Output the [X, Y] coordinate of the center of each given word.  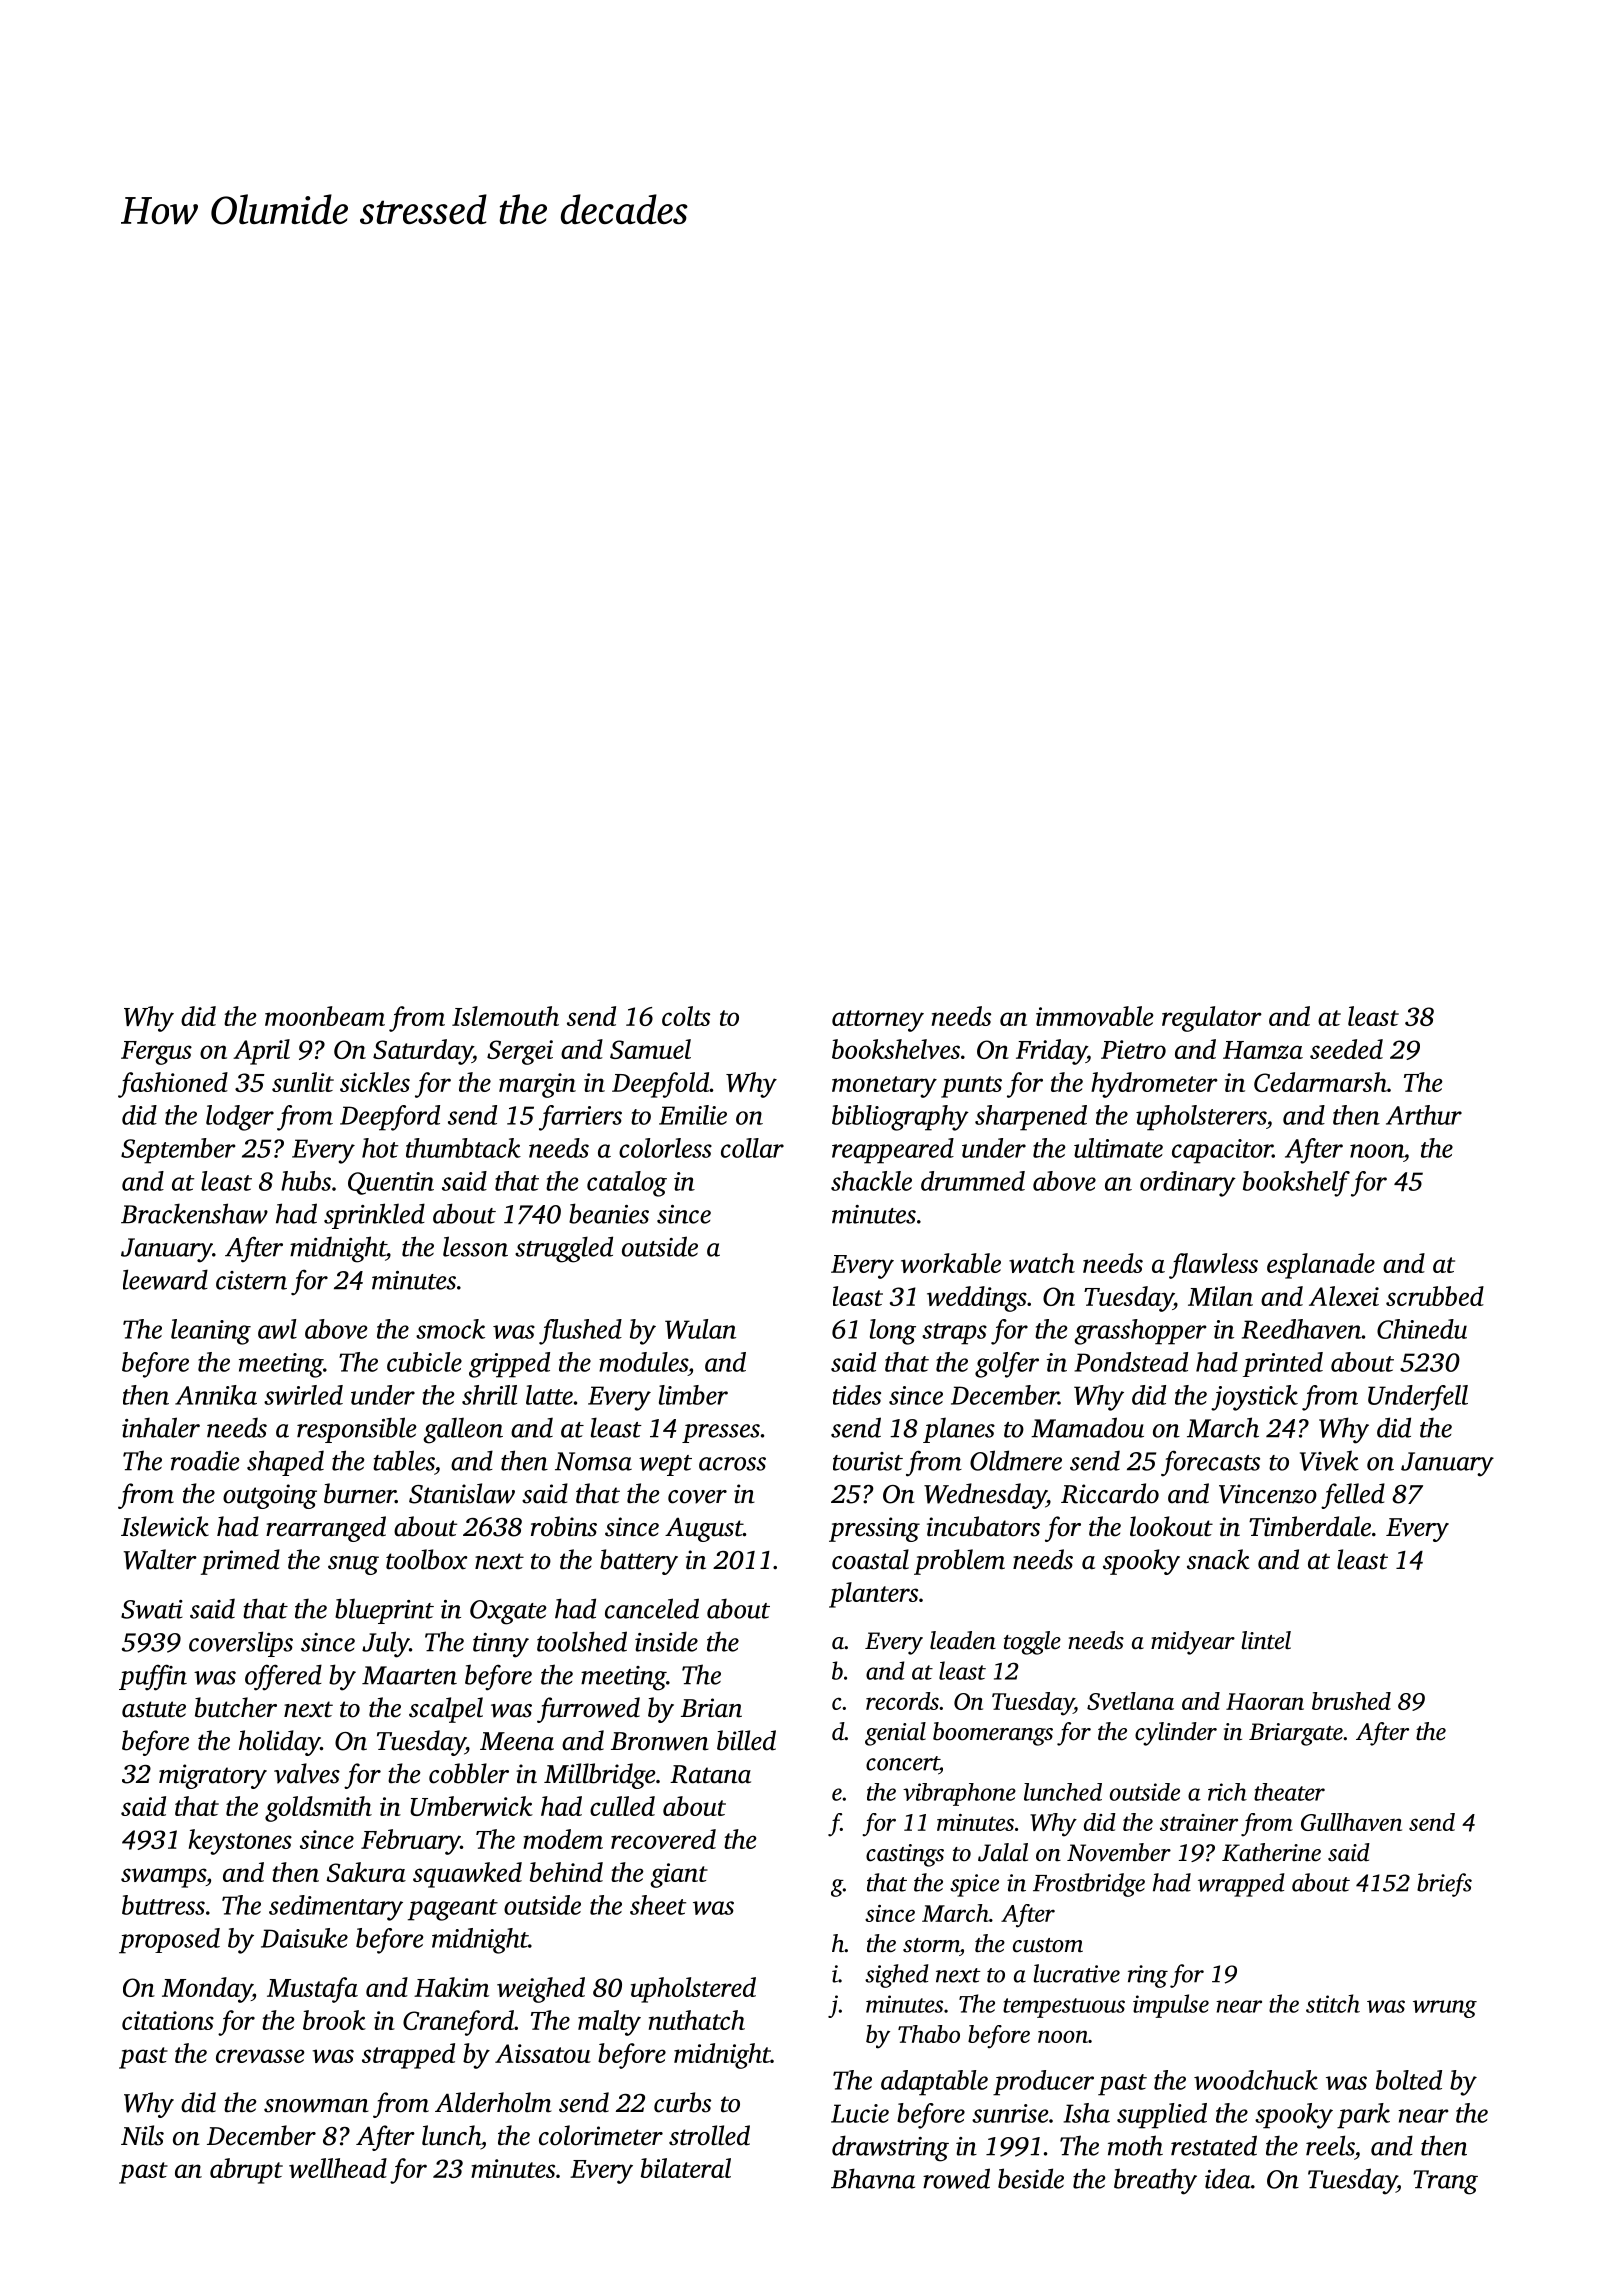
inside [666, 1641]
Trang [1445, 2182]
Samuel [650, 1049]
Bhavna [873, 2178]
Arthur [1424, 1115]
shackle [871, 1181]
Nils [142, 2135]
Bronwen [660, 1741]
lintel [1266, 1640]
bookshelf [1296, 1184]
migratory [213, 1776]
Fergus [156, 1053]
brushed [1351, 1701]
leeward [165, 1279]
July [385, 1644]
